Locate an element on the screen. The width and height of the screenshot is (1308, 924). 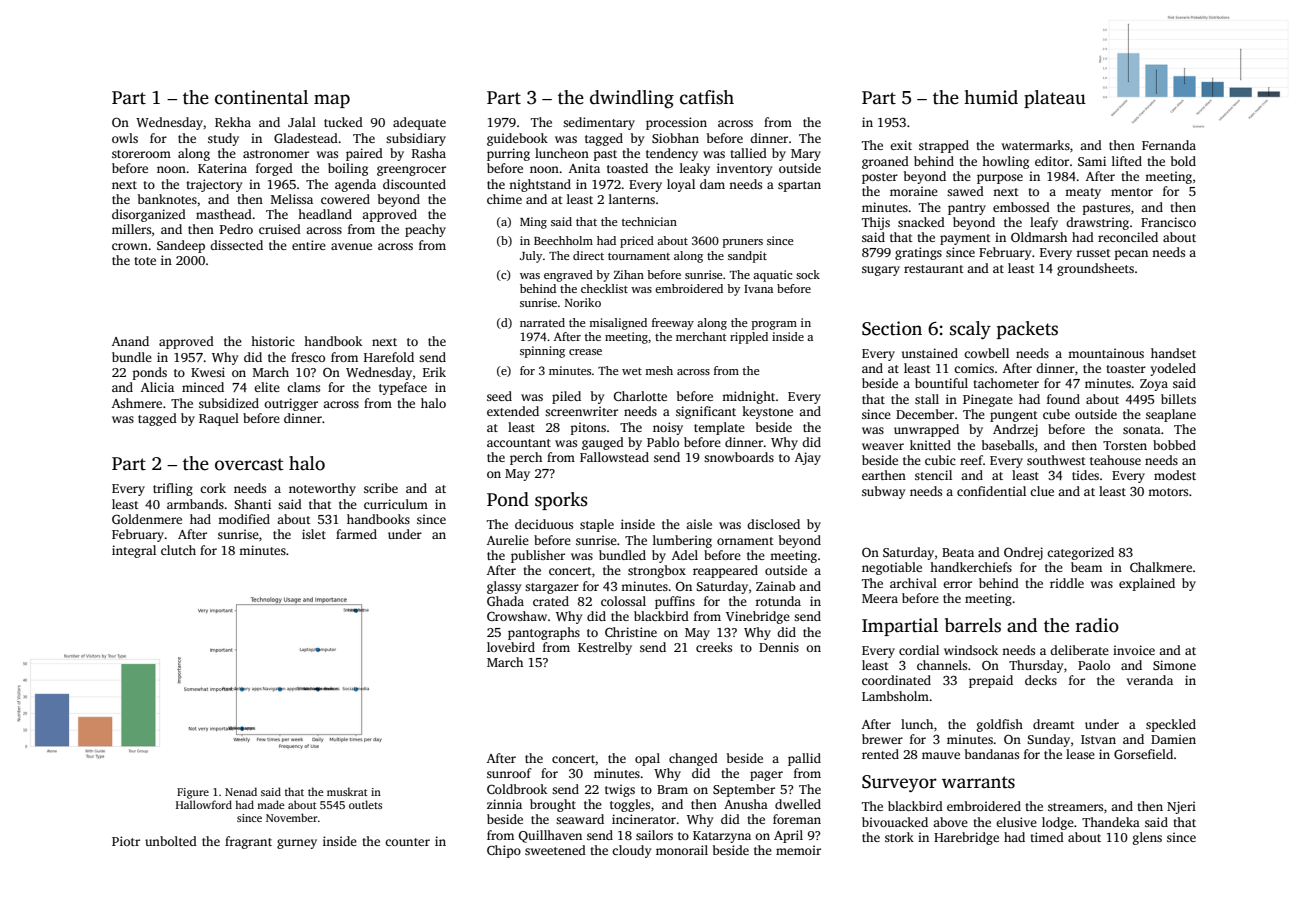
lovebird is located at coordinates (511, 647).
